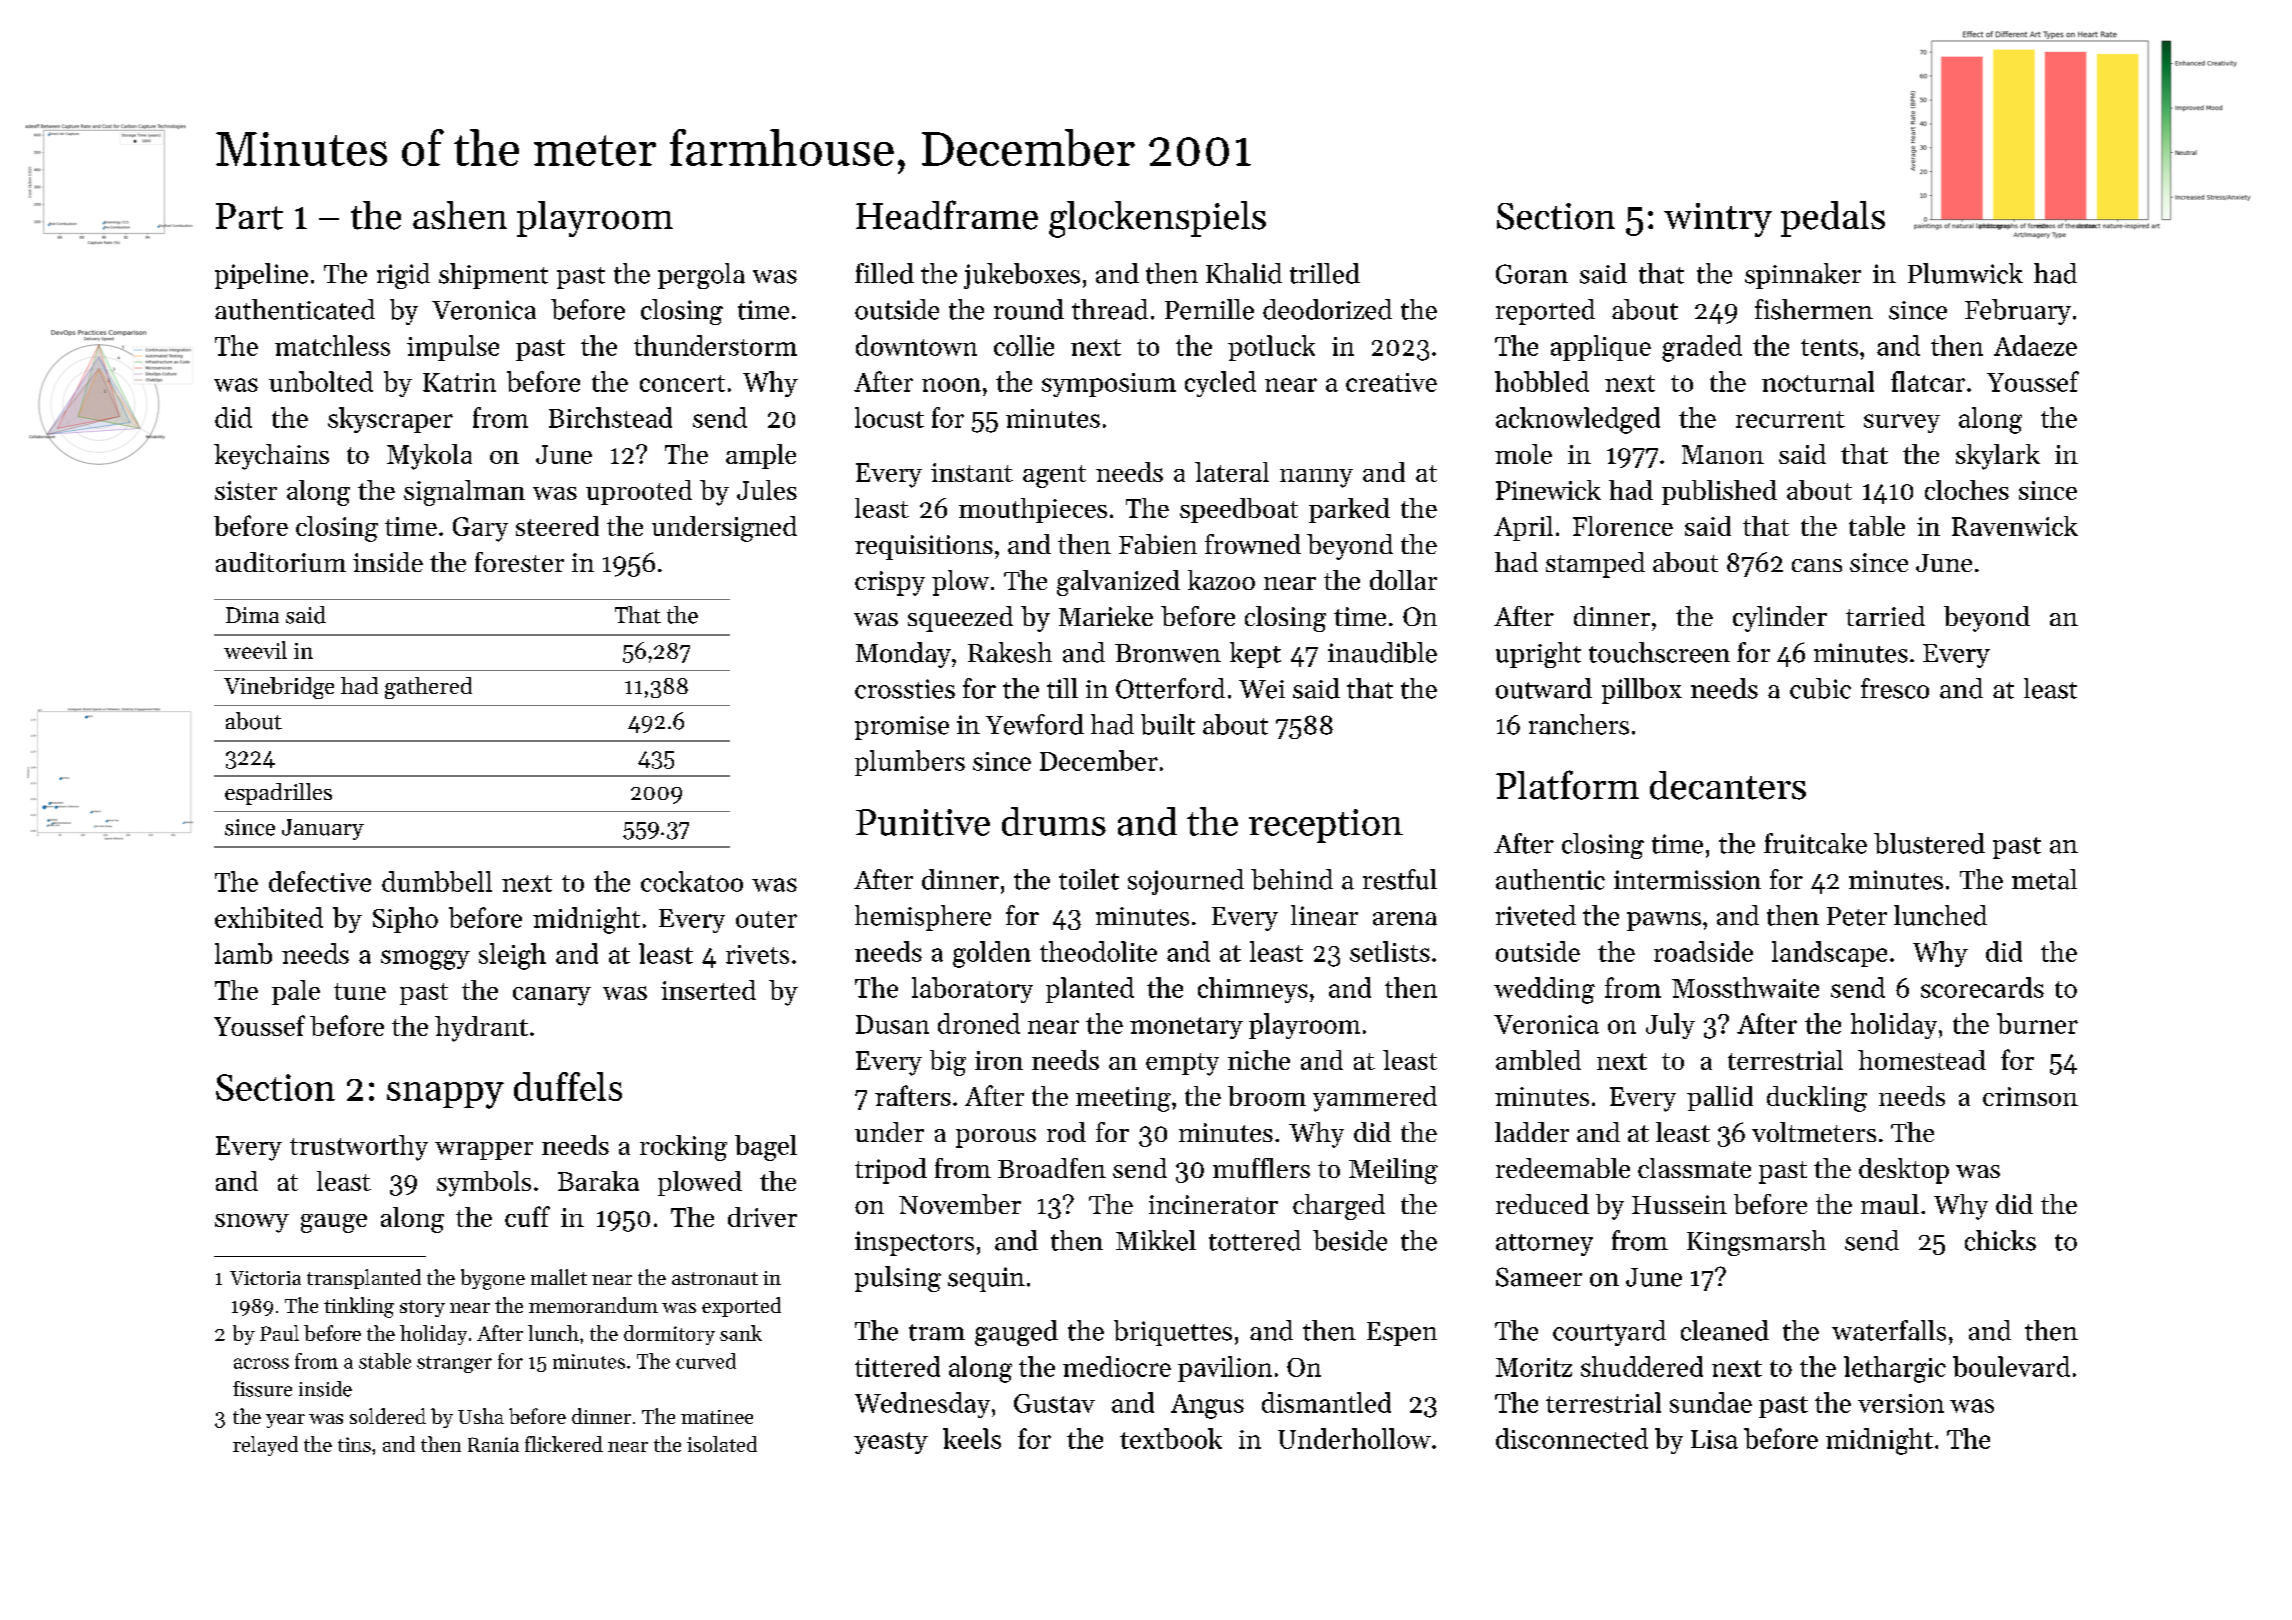  What do you see at coordinates (889, 417) in the screenshot?
I see `locust` at bounding box center [889, 417].
